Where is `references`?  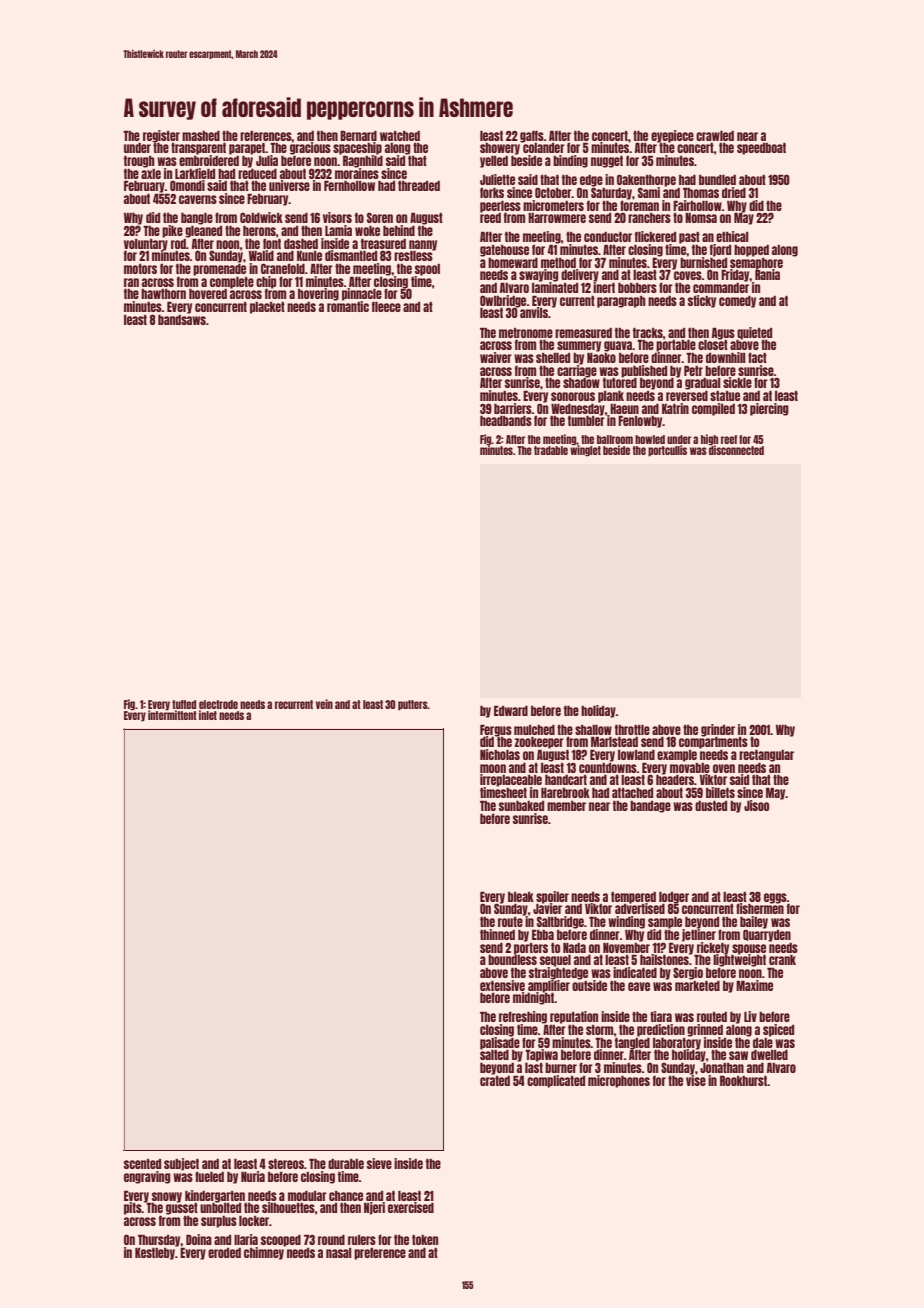 references is located at coordinates (266, 136).
